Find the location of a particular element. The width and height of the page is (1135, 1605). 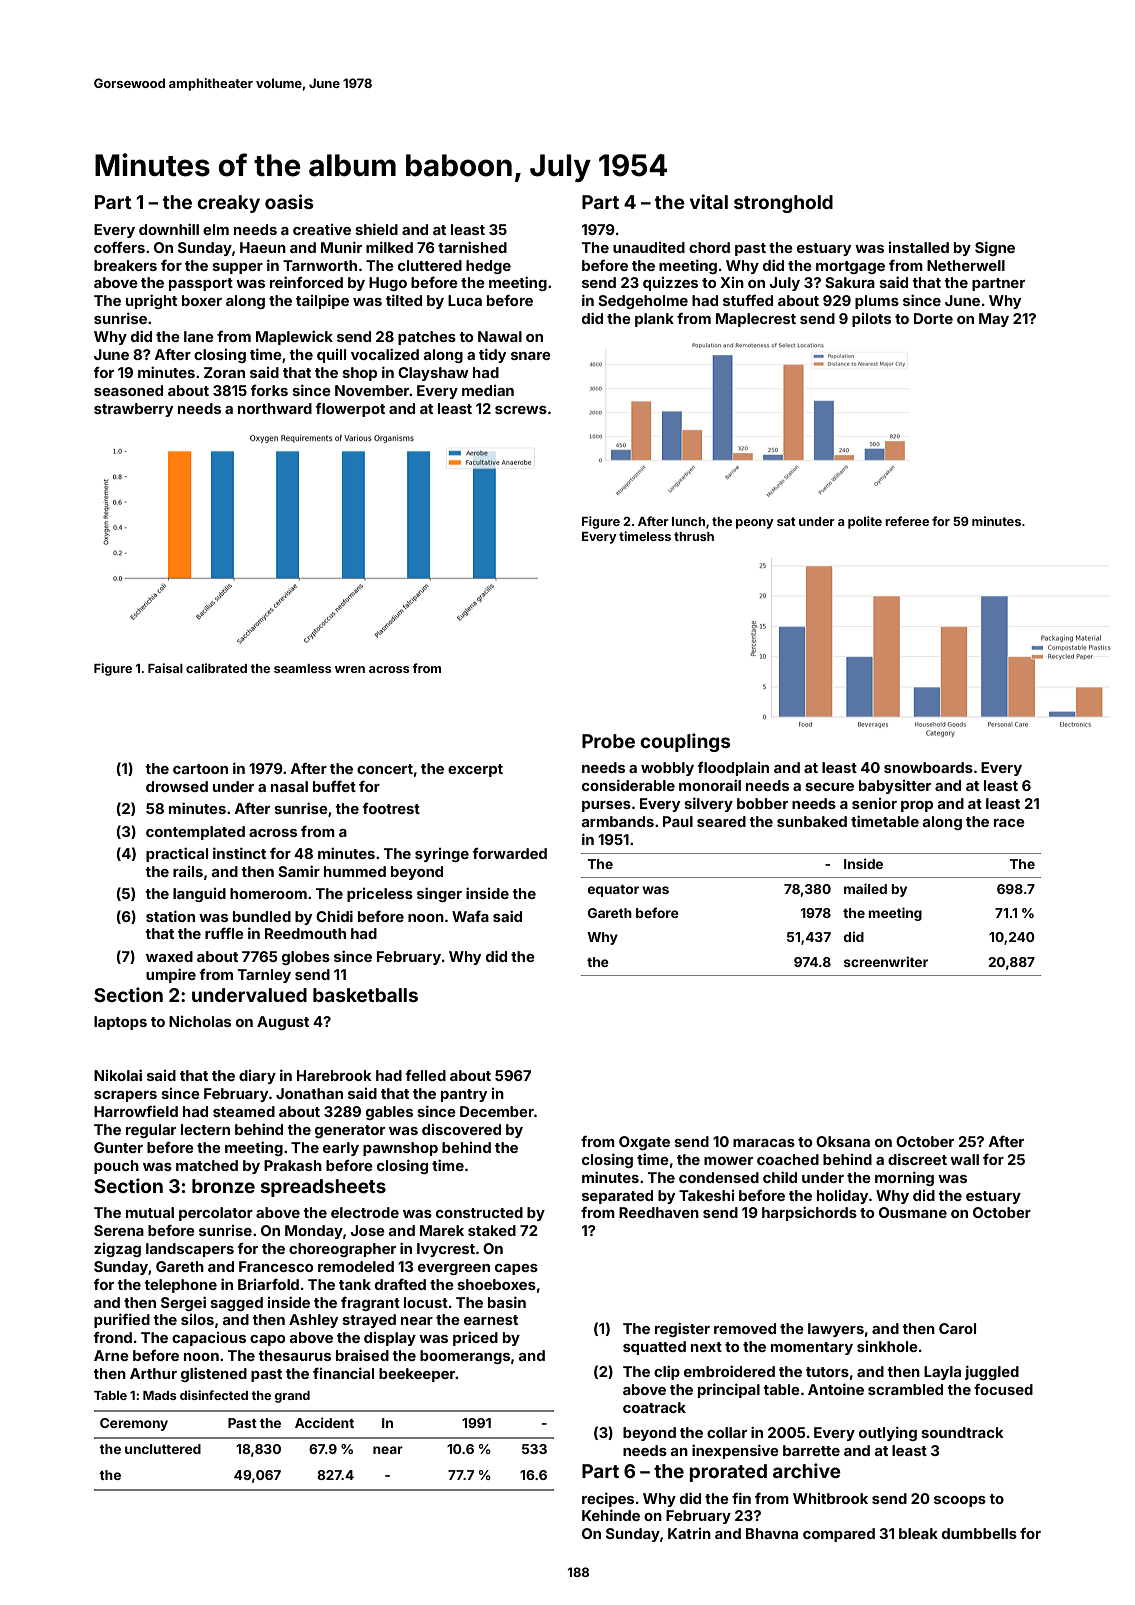

peony is located at coordinates (755, 524).
